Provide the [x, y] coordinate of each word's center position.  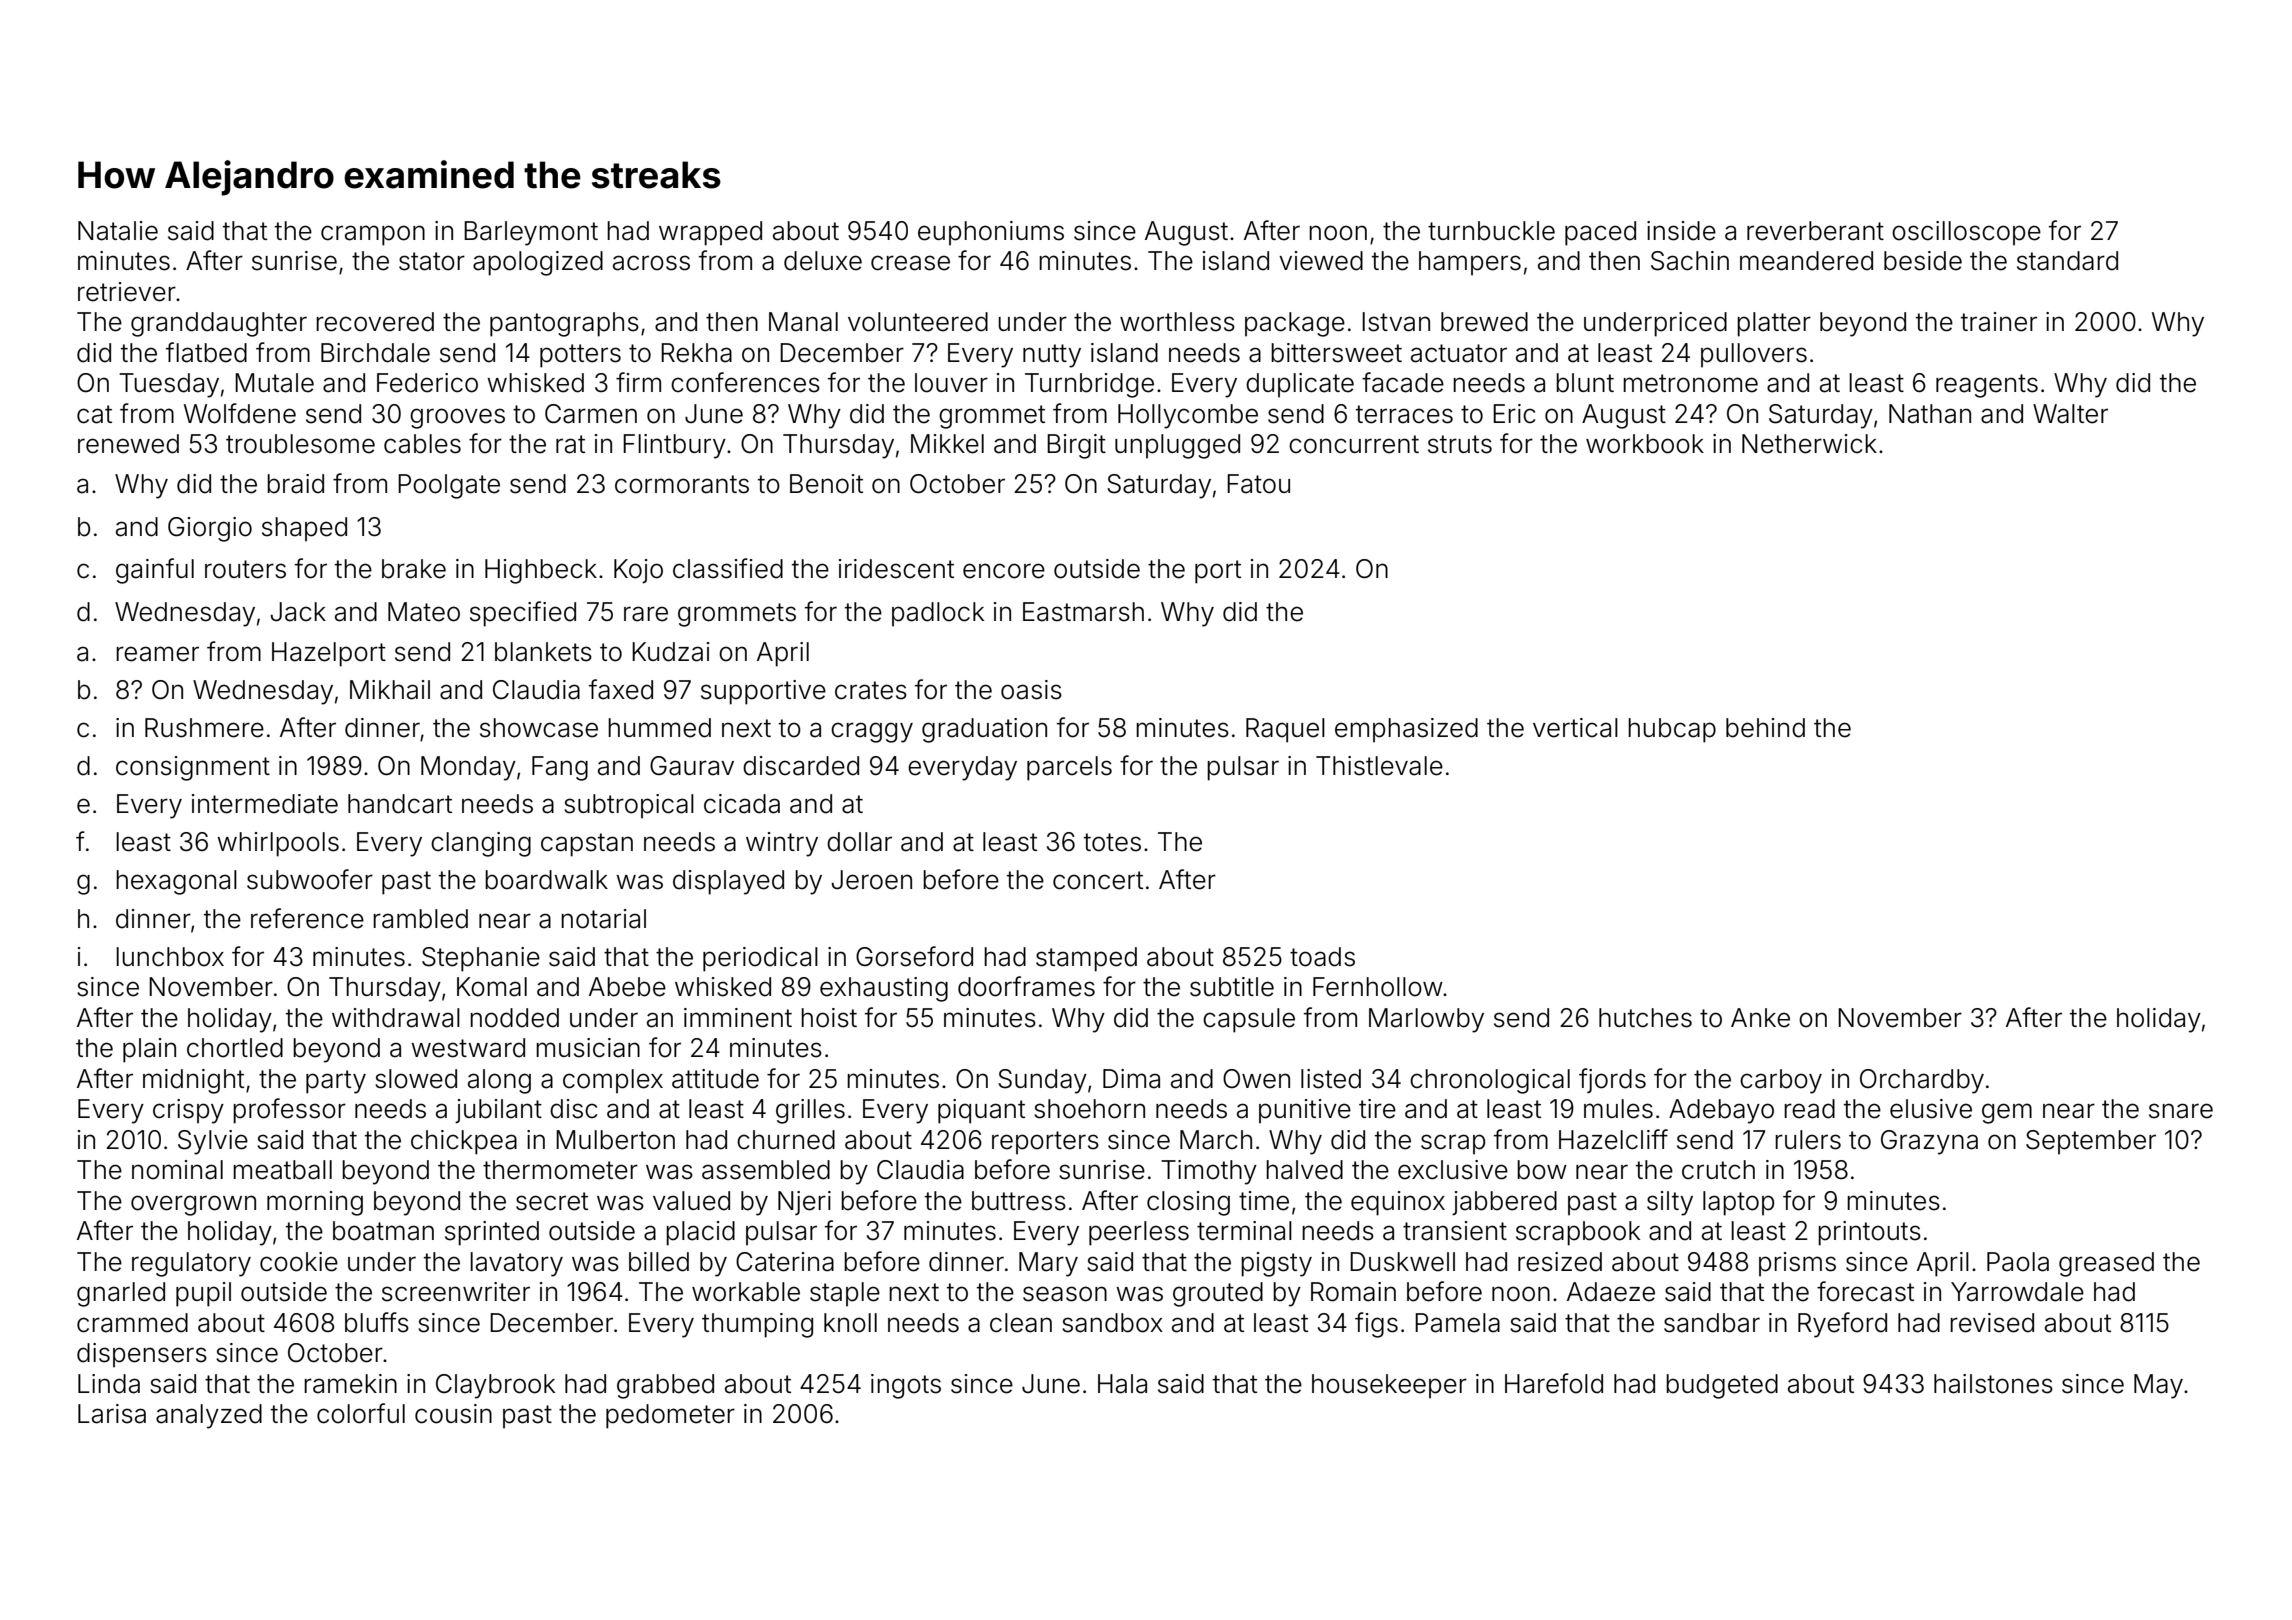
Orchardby [1922, 1081]
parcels [1069, 768]
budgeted [1722, 1386]
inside [1681, 231]
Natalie [118, 231]
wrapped [710, 233]
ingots [906, 1386]
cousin [453, 1414]
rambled [420, 919]
